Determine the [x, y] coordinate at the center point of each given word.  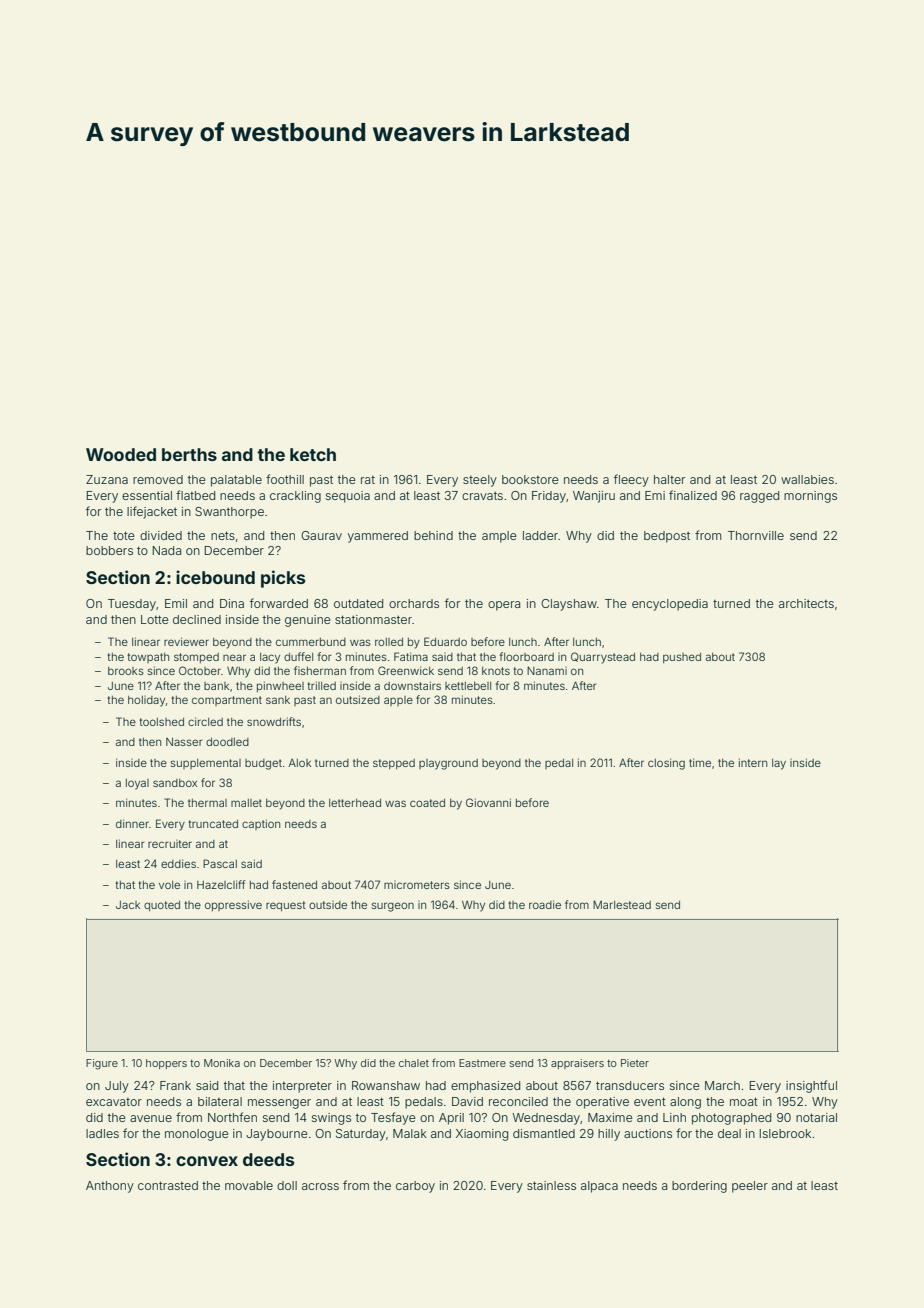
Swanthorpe [229, 513]
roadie [545, 904]
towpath [148, 658]
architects [806, 603]
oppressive [233, 905]
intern [753, 762]
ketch [313, 454]
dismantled [544, 1133]
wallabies [807, 479]
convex [207, 1161]
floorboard [526, 656]
